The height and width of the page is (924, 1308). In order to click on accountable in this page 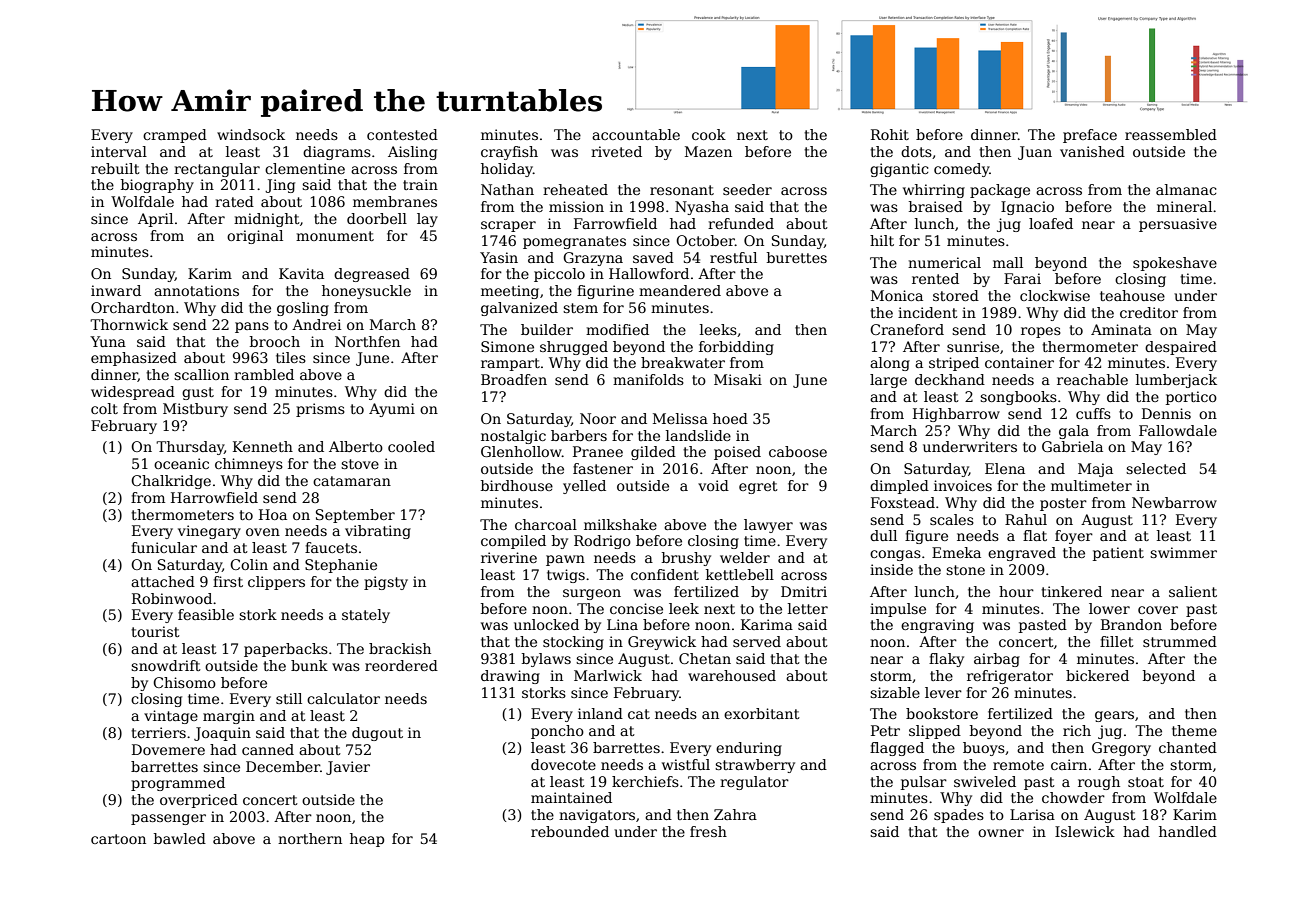, I will do `click(636, 134)`.
